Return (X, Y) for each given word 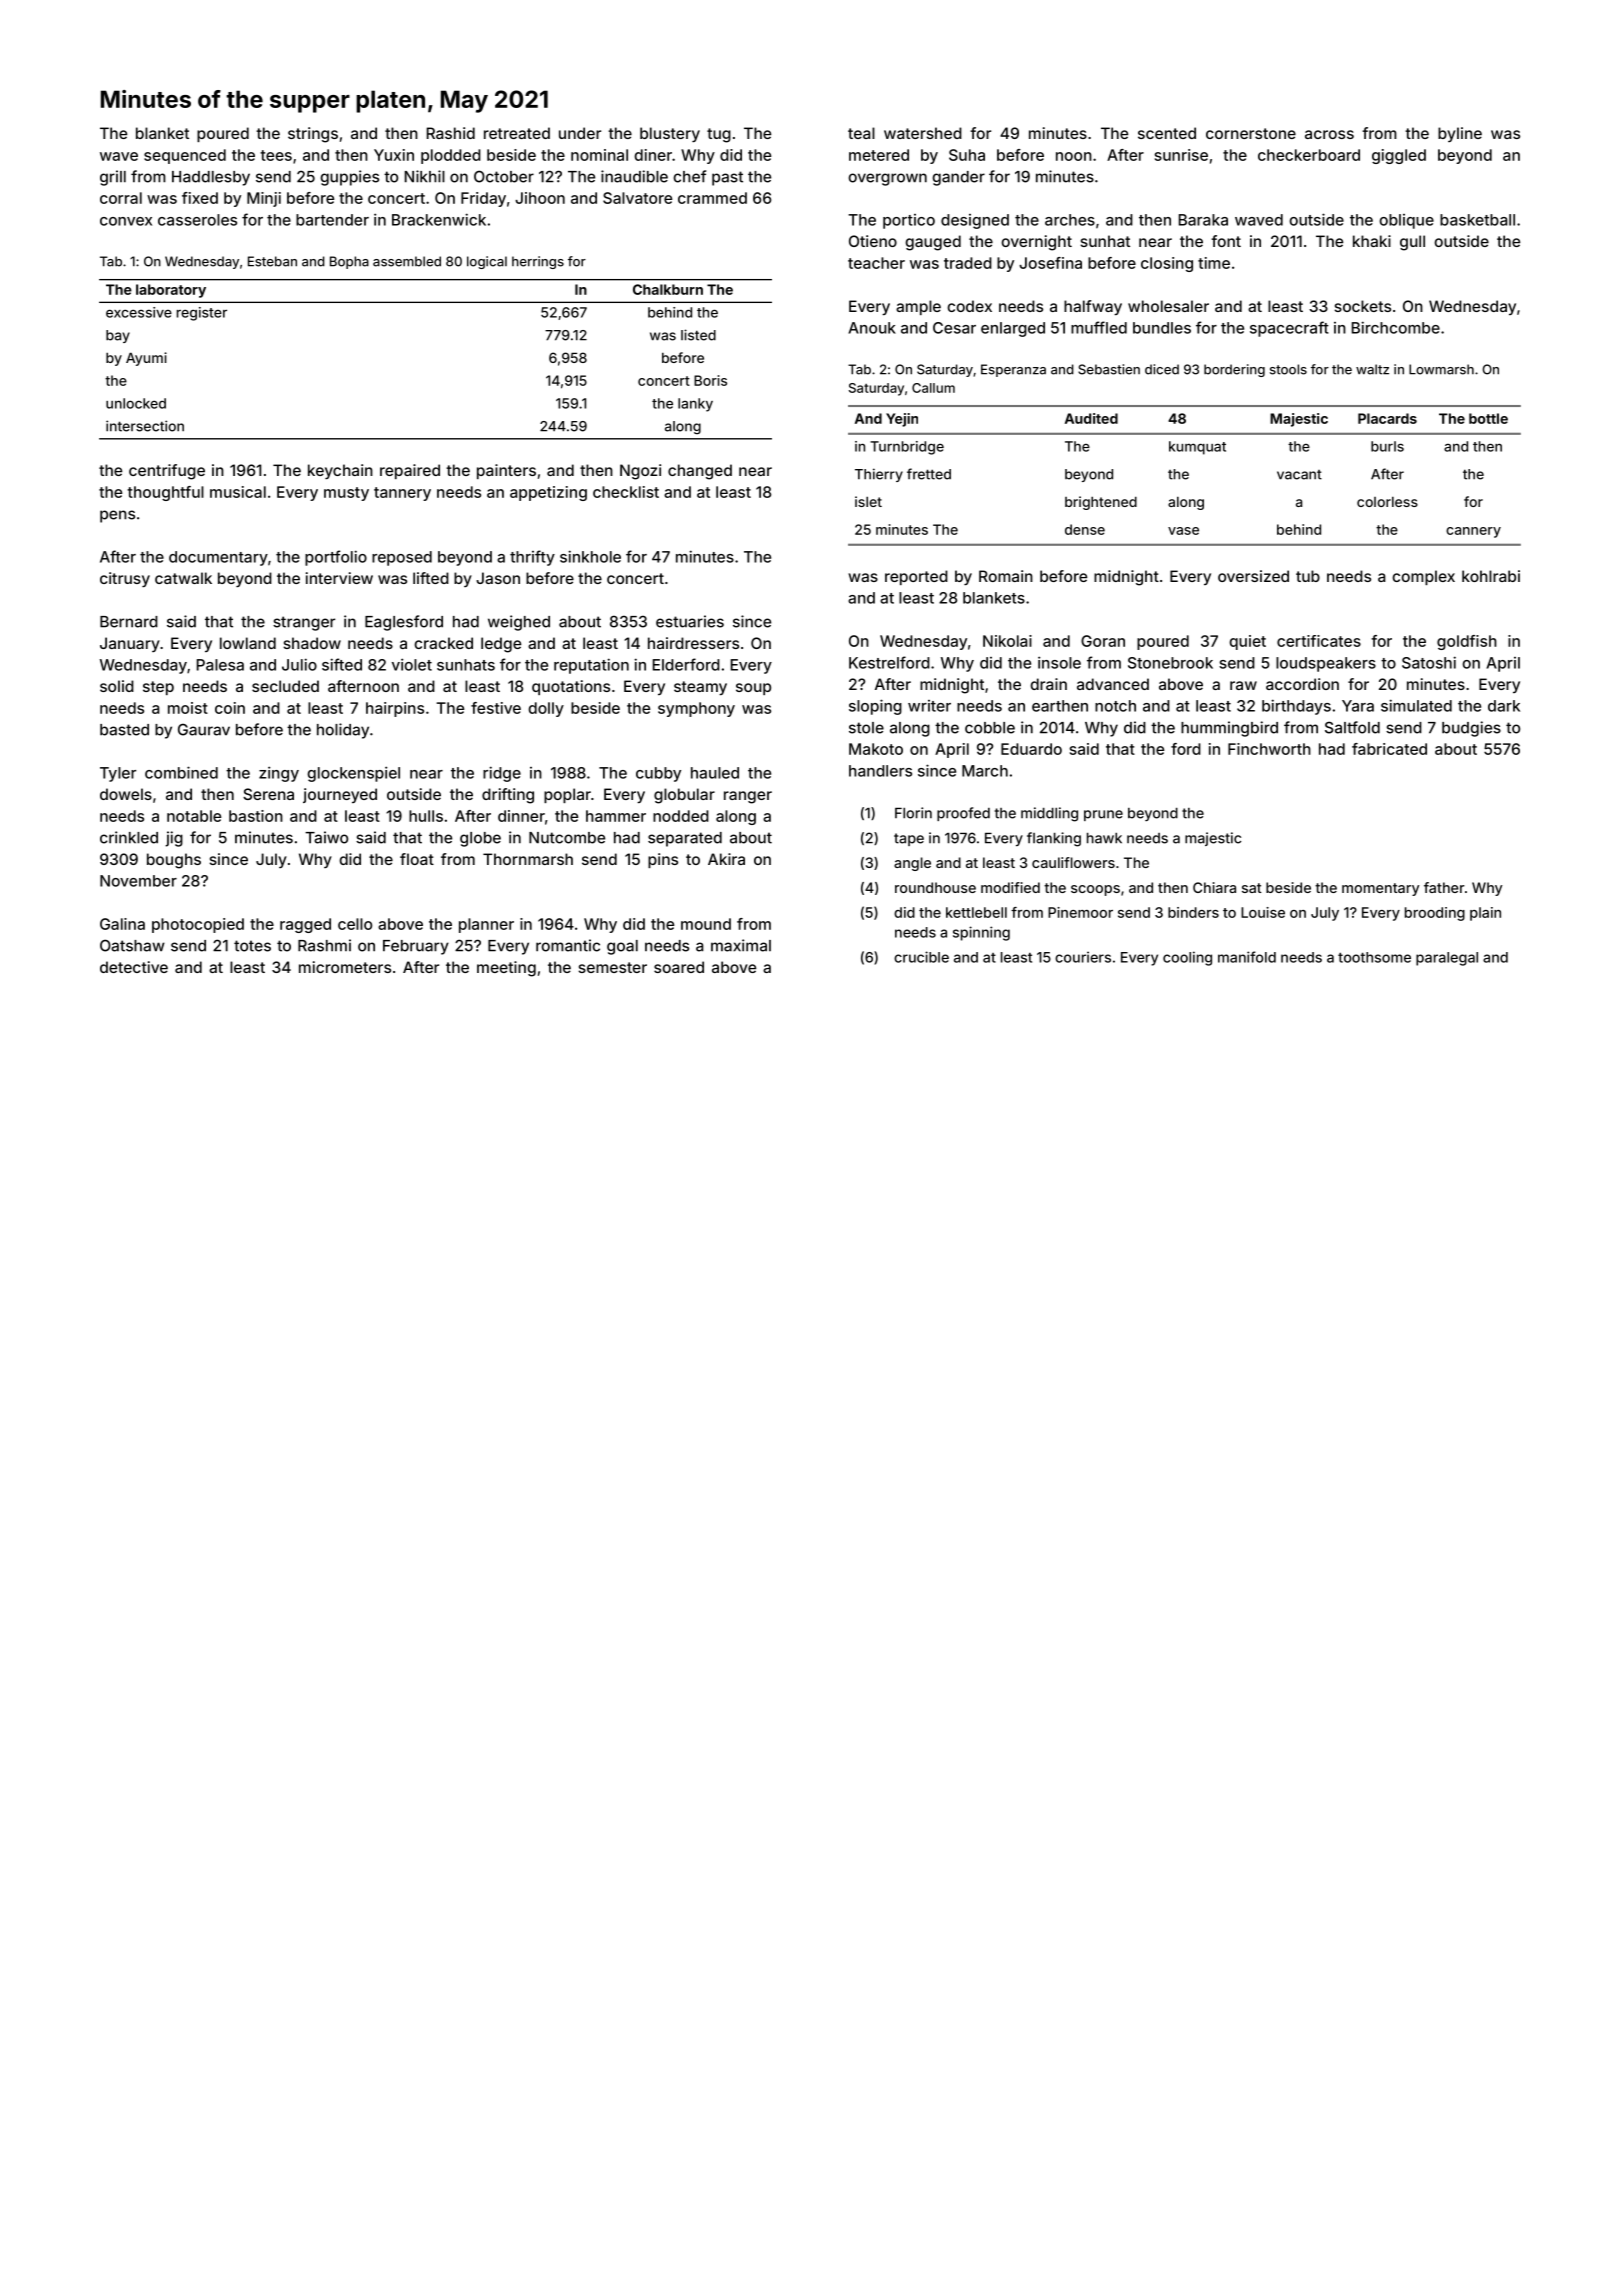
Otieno (873, 241)
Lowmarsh (1441, 369)
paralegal (1447, 959)
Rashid (451, 133)
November (138, 881)
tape (909, 839)
